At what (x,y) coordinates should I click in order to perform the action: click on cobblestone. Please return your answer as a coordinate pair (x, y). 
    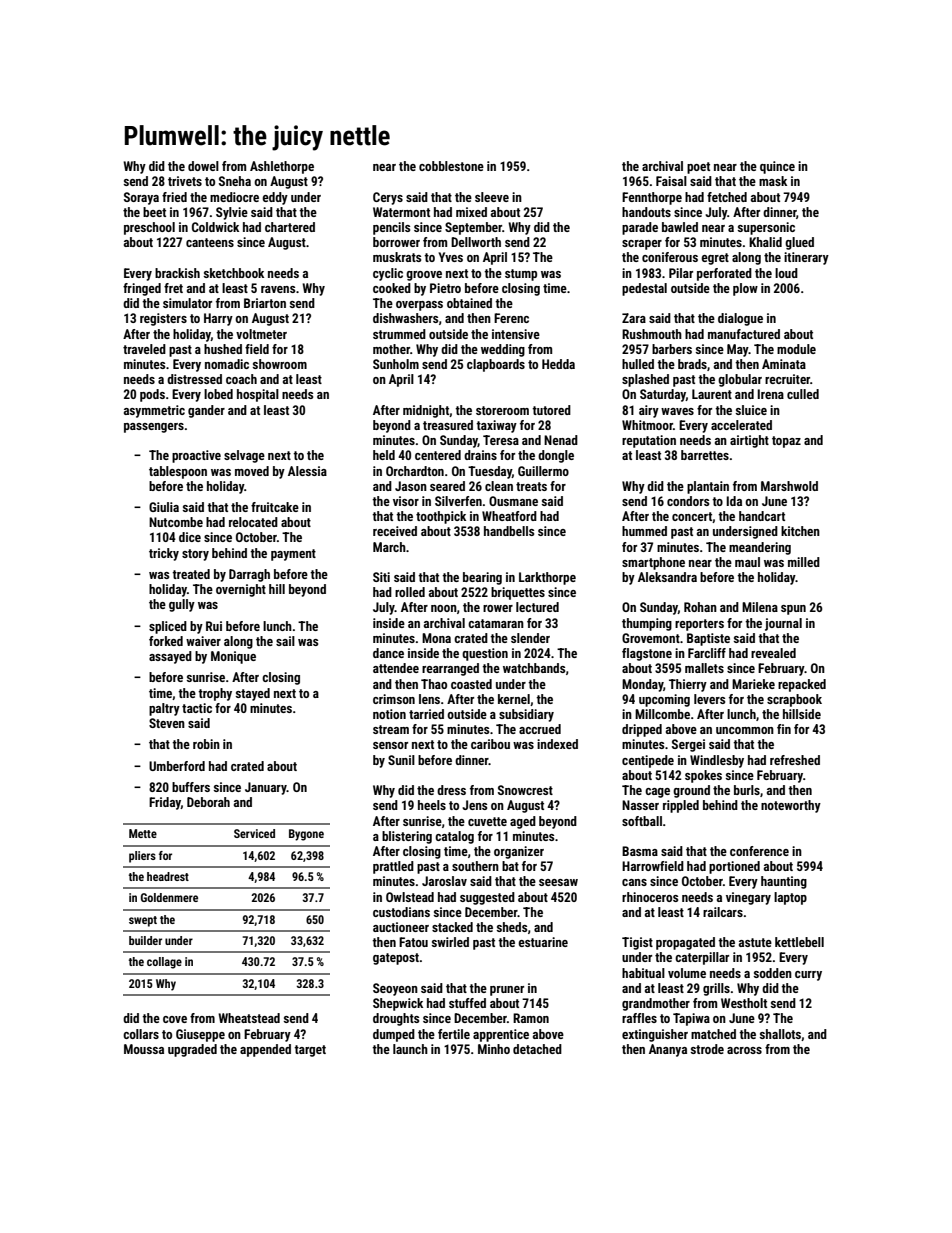
    Looking at the image, I should click on (451, 166).
